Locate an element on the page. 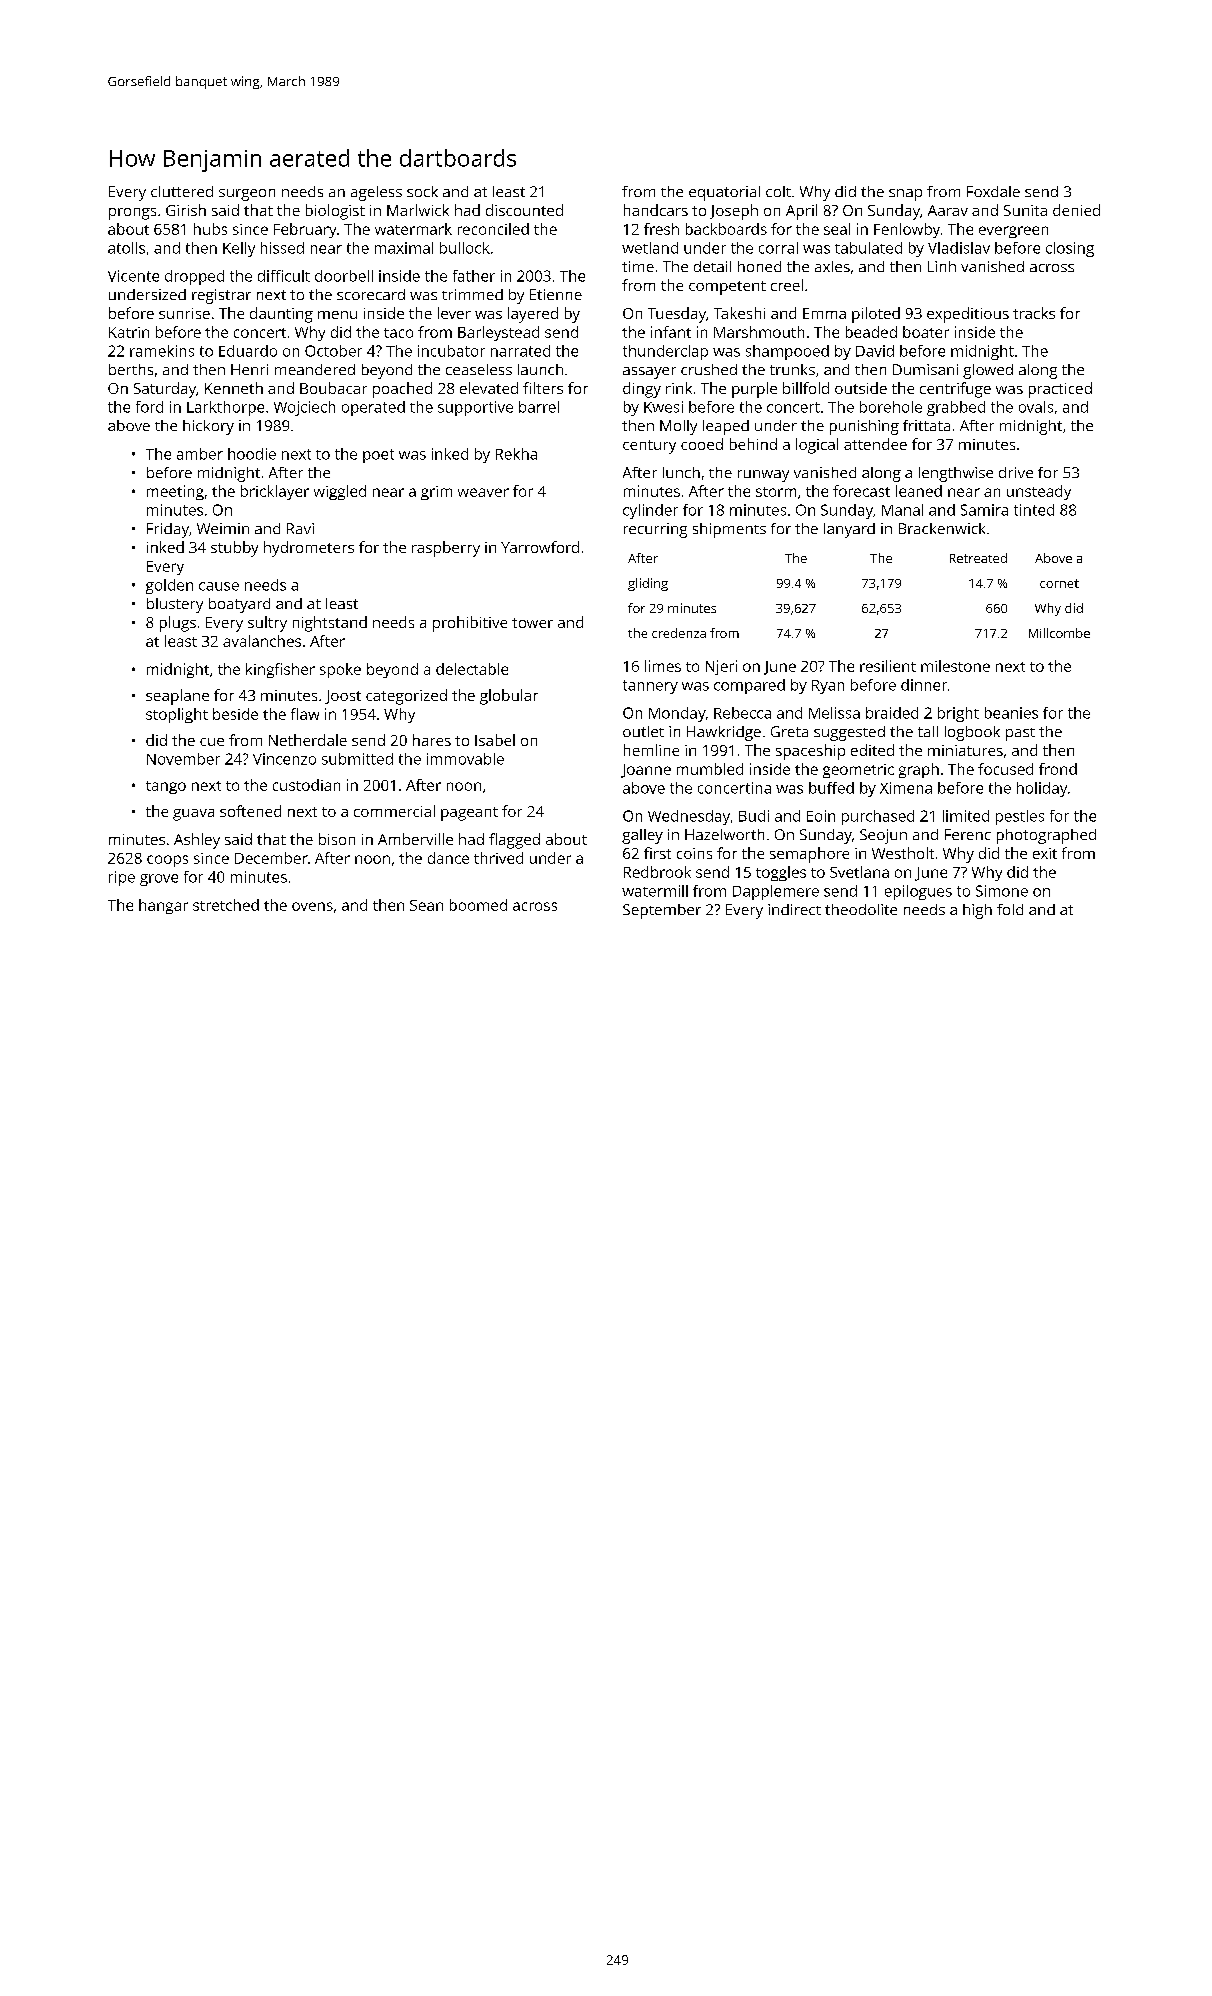 The image size is (1212, 1996). ageless is located at coordinates (376, 193).
